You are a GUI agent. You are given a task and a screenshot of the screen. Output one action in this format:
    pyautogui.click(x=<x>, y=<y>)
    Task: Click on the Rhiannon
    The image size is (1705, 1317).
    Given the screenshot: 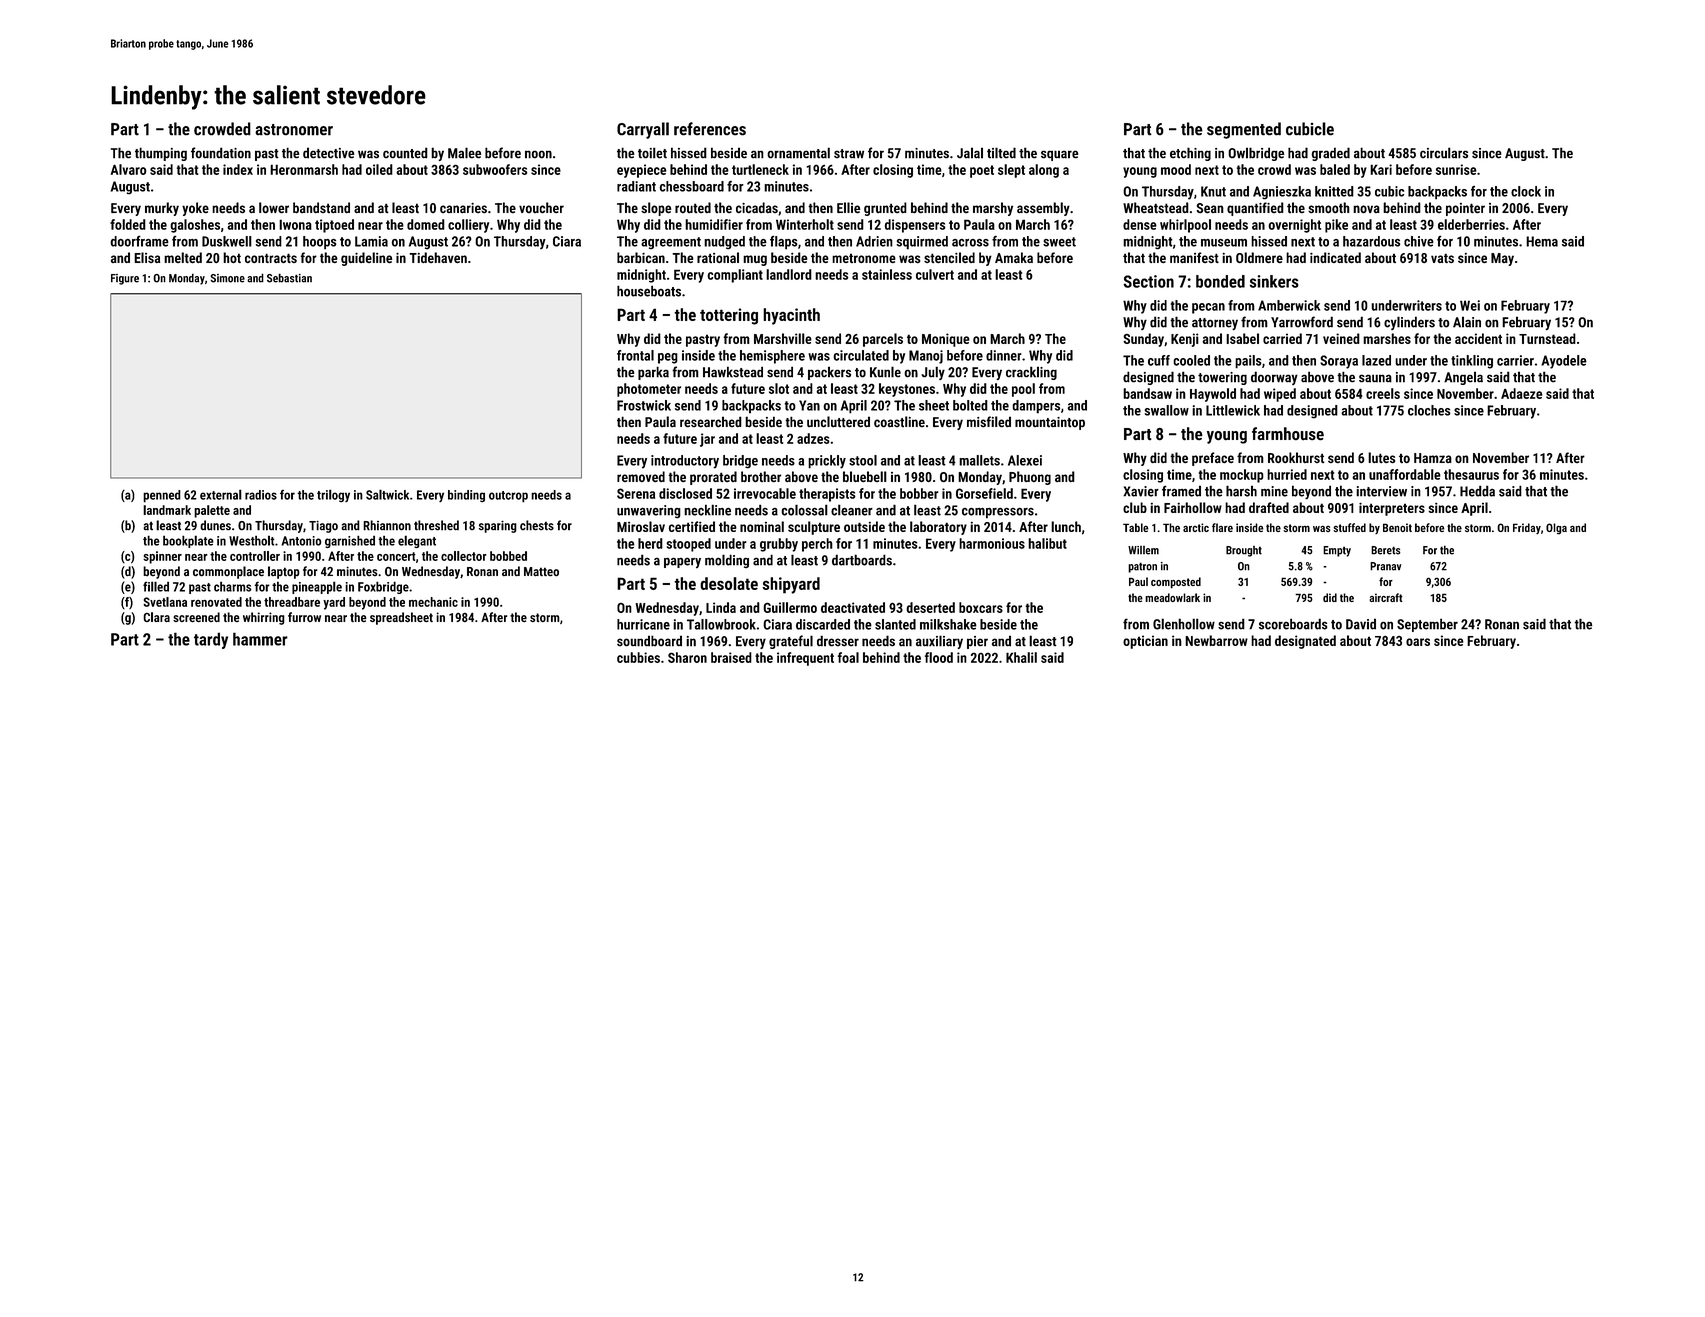 What is the action you would take?
    pyautogui.click(x=387, y=525)
